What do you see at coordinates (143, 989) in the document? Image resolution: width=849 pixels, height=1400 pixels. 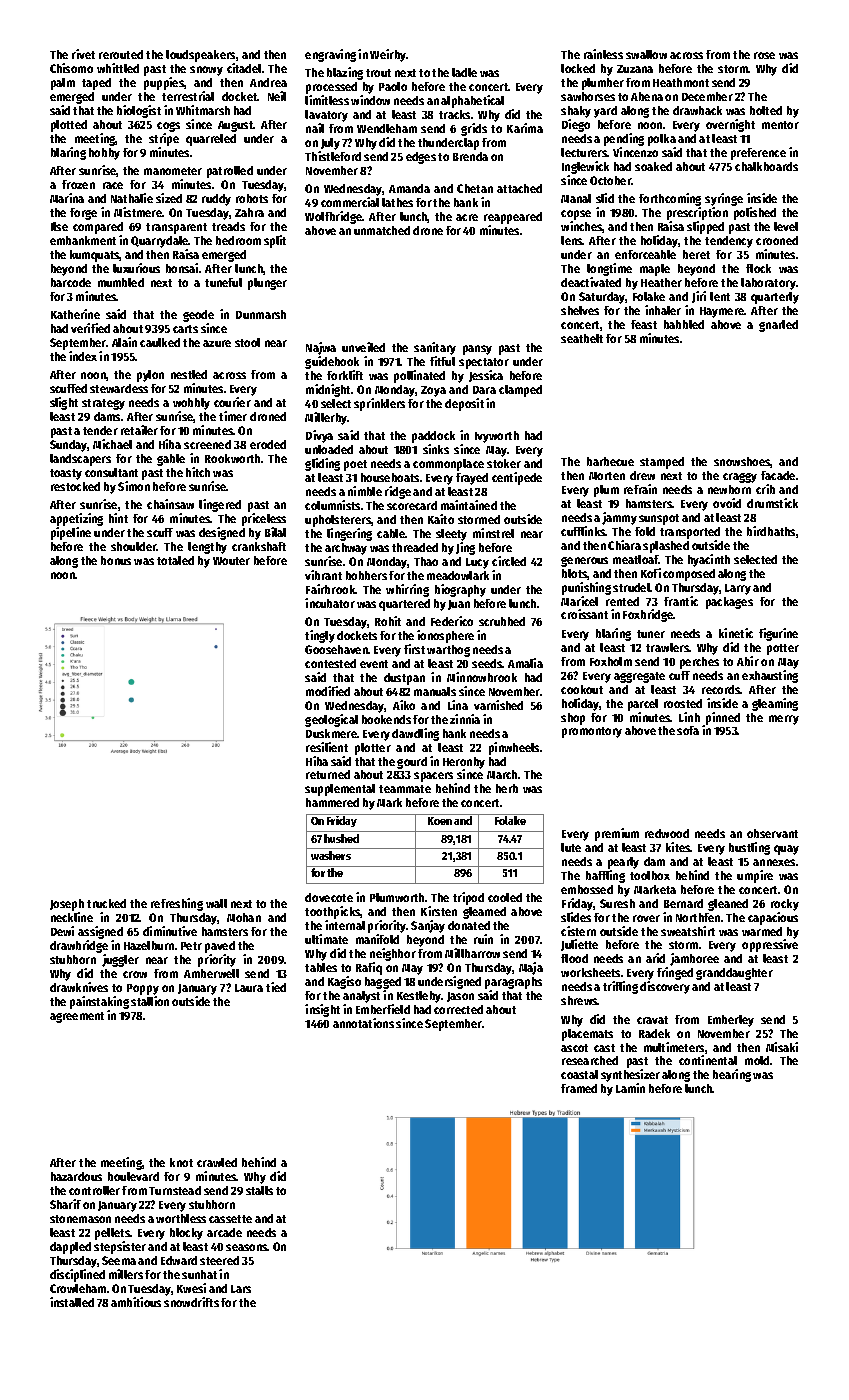 I see `Poppy` at bounding box center [143, 989].
